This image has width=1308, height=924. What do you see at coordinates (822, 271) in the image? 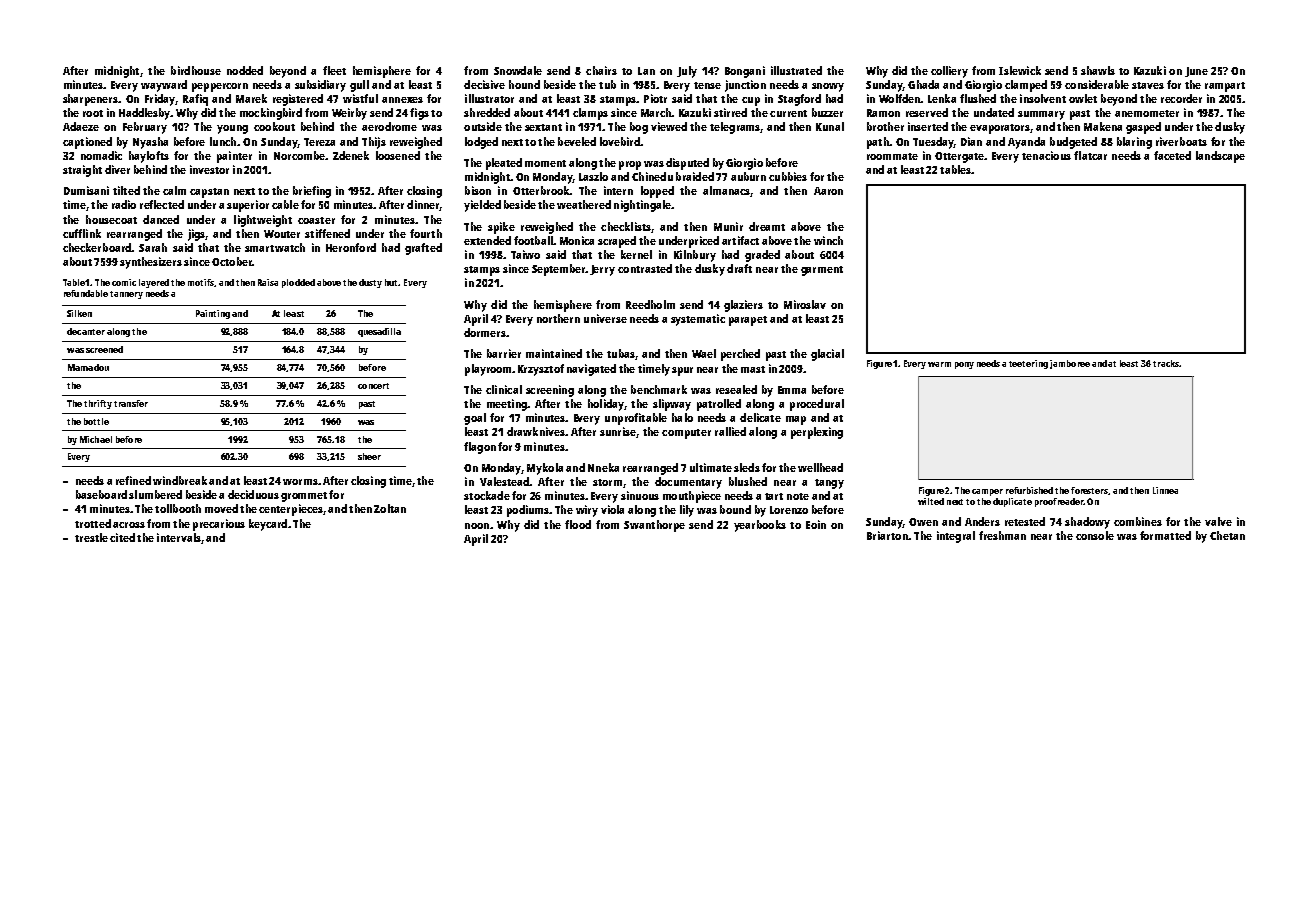
I see `garment` at bounding box center [822, 271].
